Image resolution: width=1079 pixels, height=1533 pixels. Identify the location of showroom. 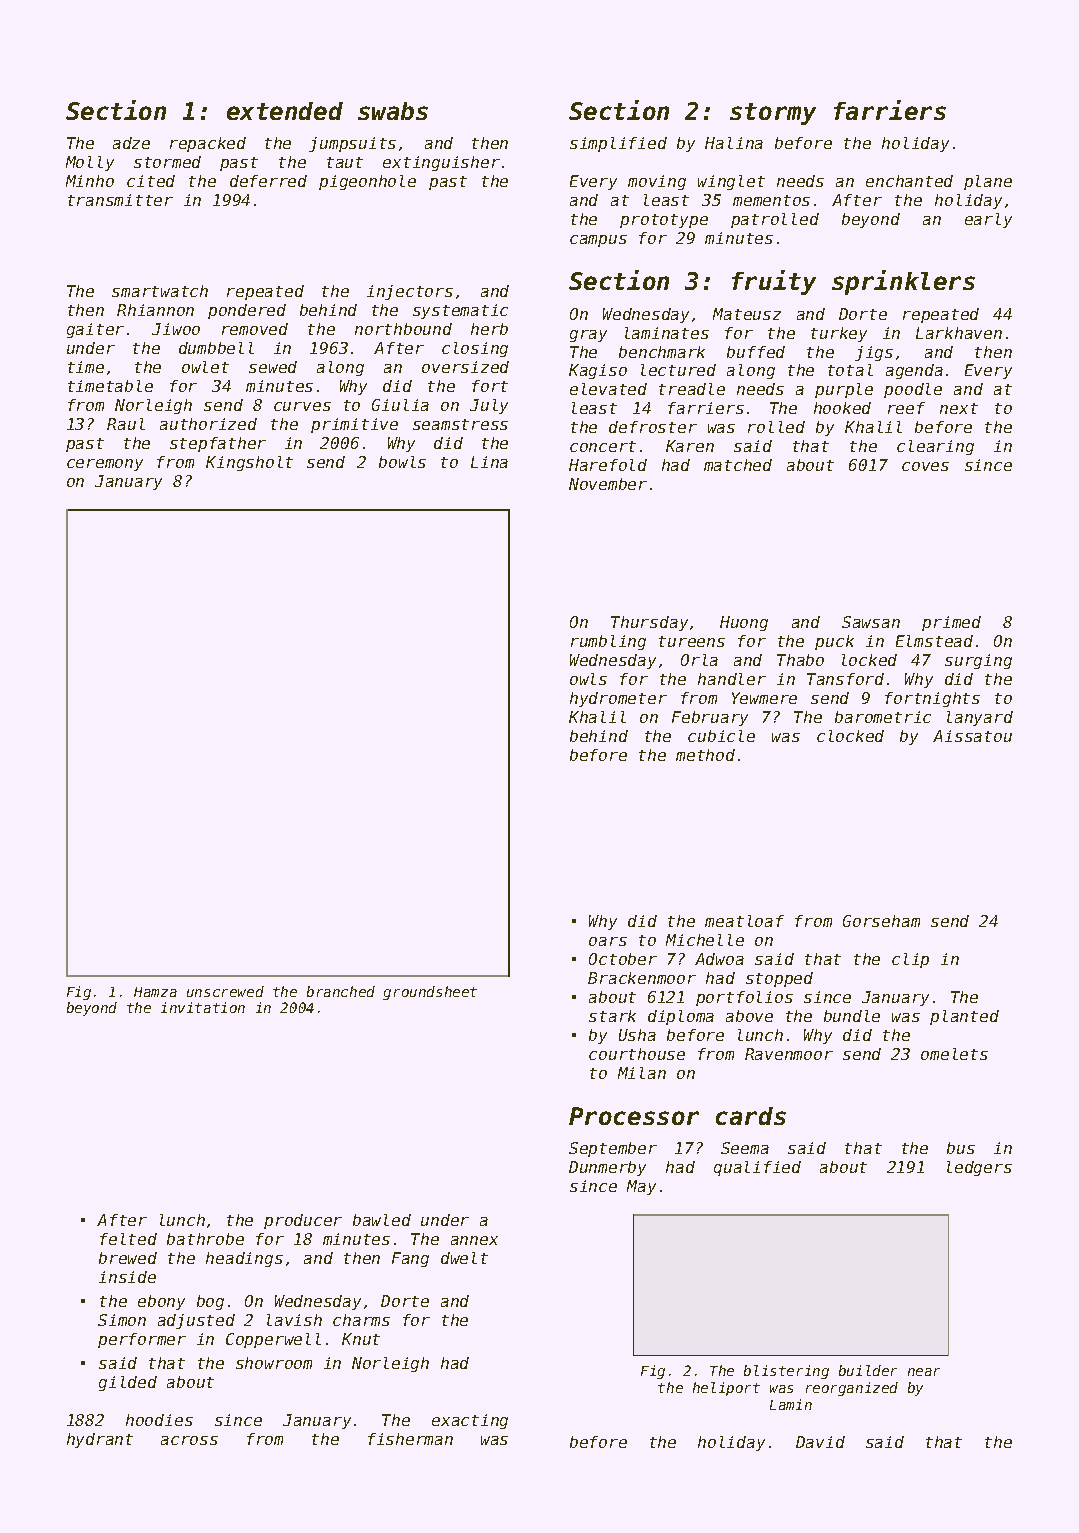
(274, 1363).
